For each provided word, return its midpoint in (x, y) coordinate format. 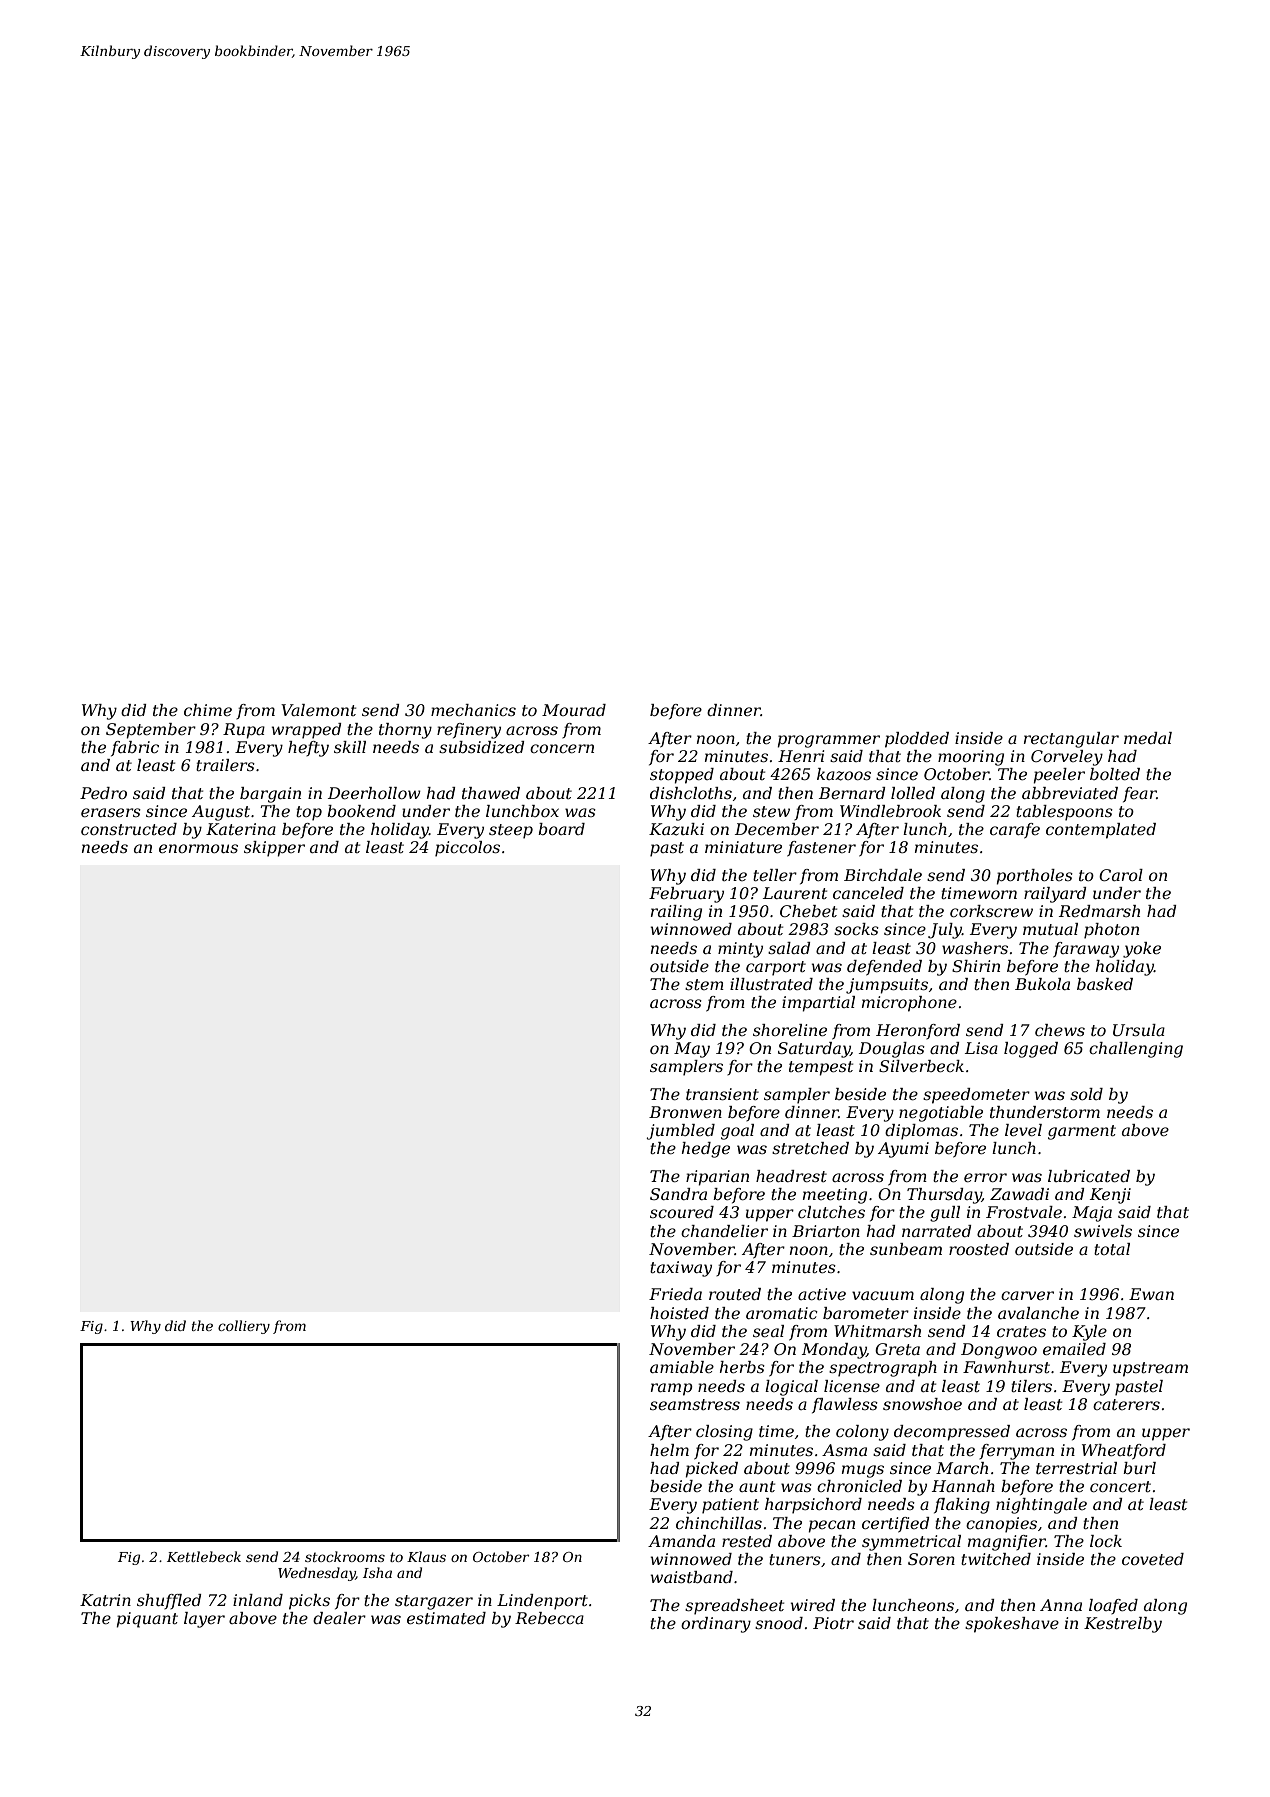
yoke (1142, 950)
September (151, 731)
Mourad (574, 710)
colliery (244, 1327)
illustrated (771, 984)
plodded (917, 740)
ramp (672, 1389)
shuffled (169, 1601)
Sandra (678, 1194)
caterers (1126, 1404)
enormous (198, 848)
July (945, 931)
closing (724, 1433)
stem (704, 984)
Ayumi (903, 1150)
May (692, 1050)
